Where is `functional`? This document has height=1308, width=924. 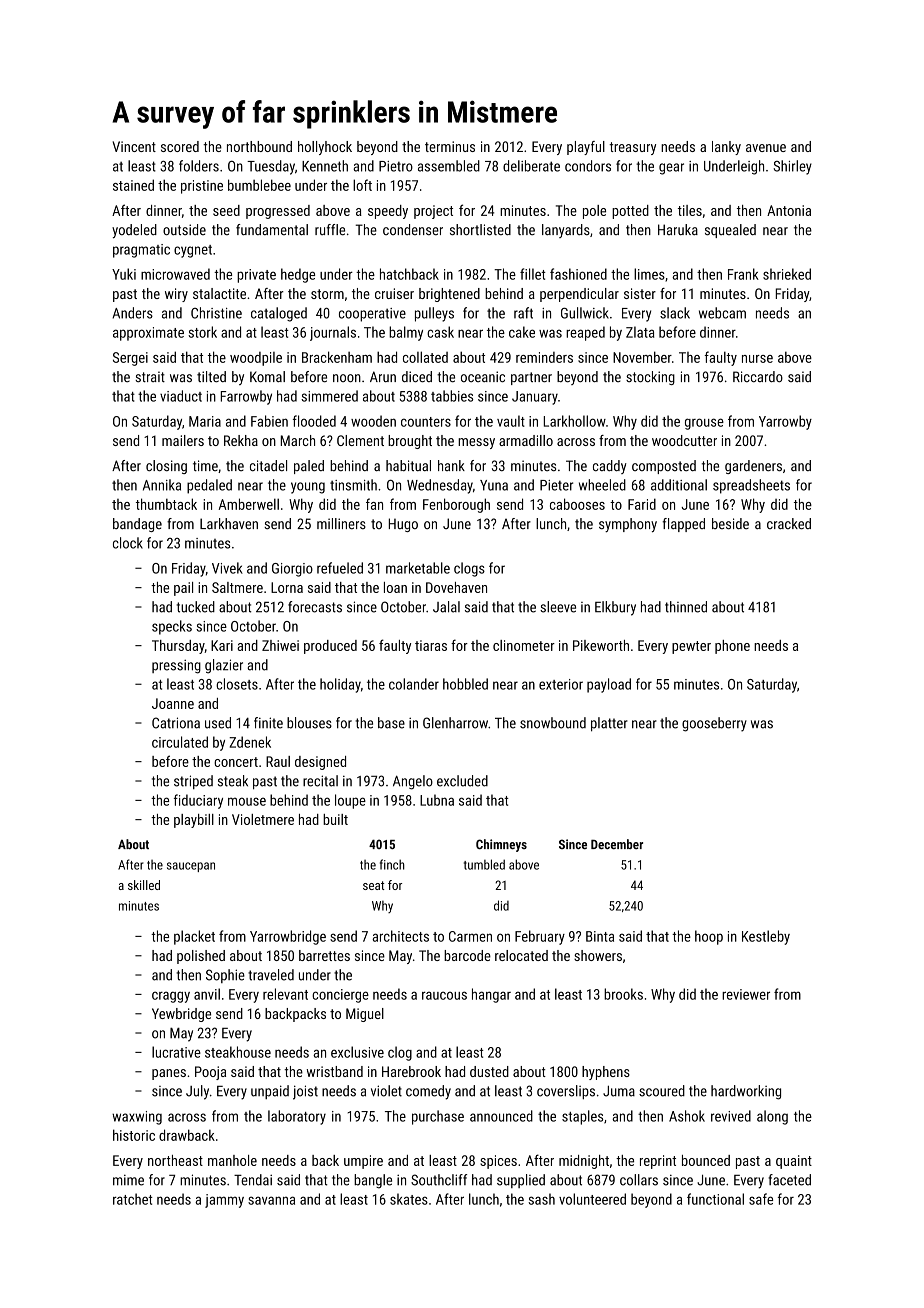 functional is located at coordinates (715, 1199).
